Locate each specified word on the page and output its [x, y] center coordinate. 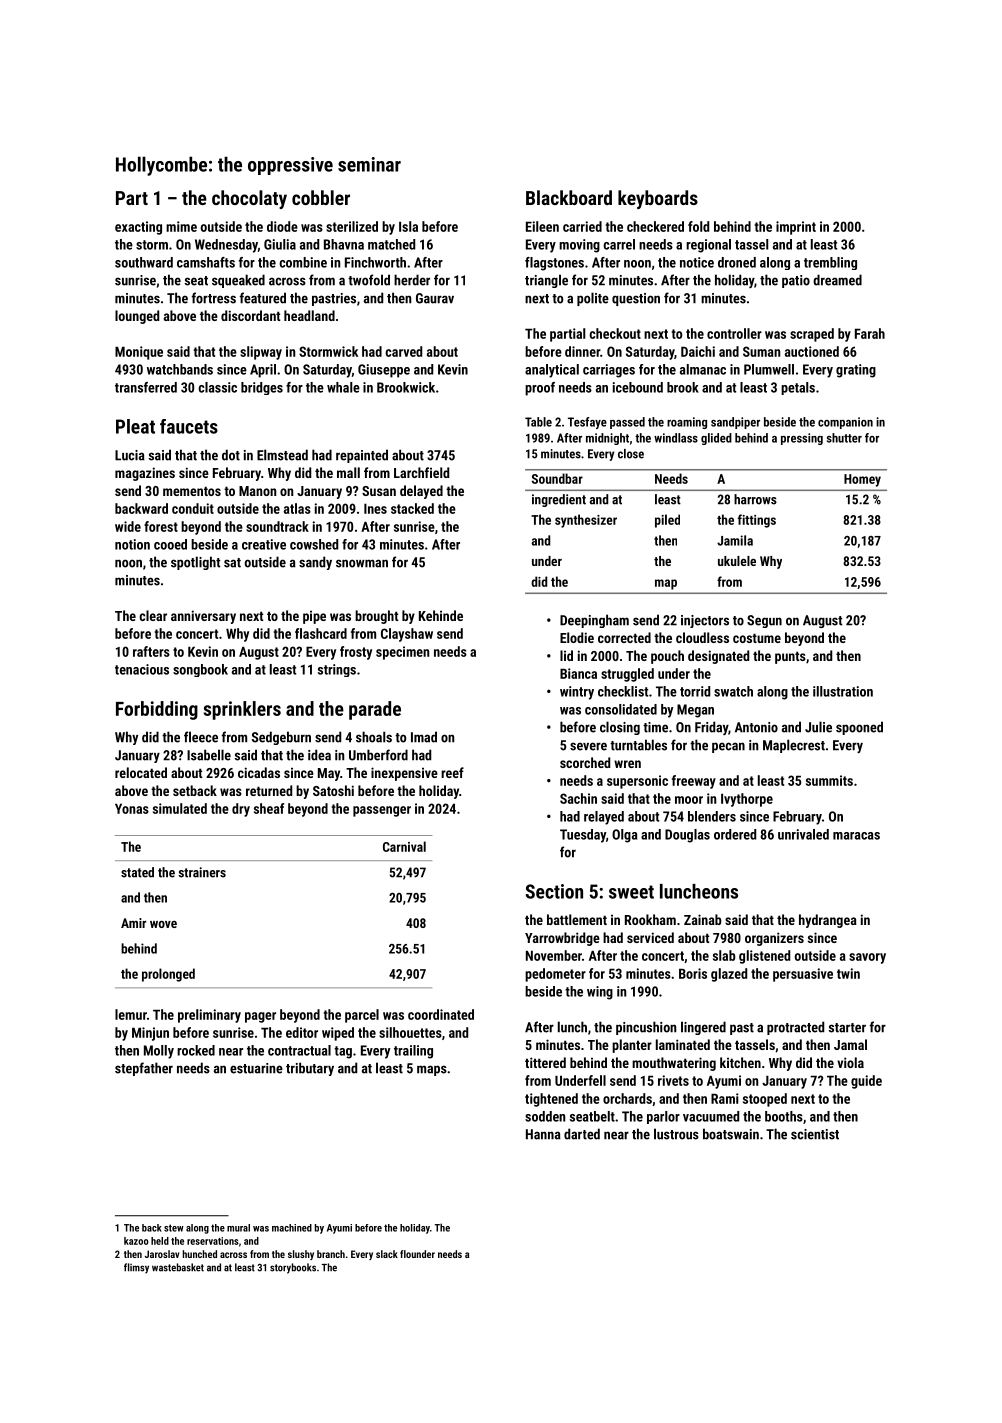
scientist [815, 1134]
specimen [402, 653]
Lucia [130, 455]
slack [387, 1254]
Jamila [735, 540]
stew [174, 1228]
